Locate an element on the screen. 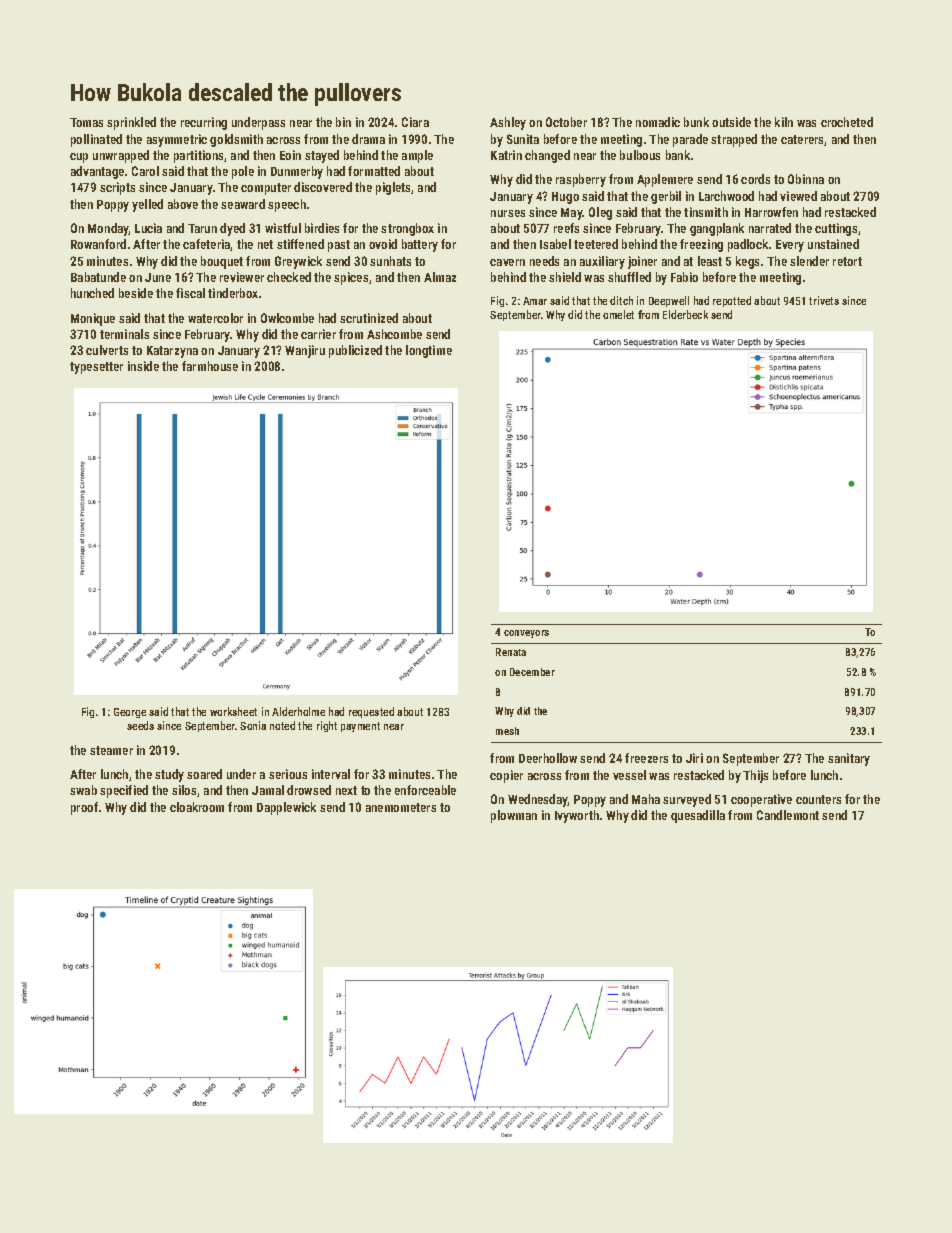 The width and height of the screenshot is (952, 1233). proof is located at coordinates (84, 808).
